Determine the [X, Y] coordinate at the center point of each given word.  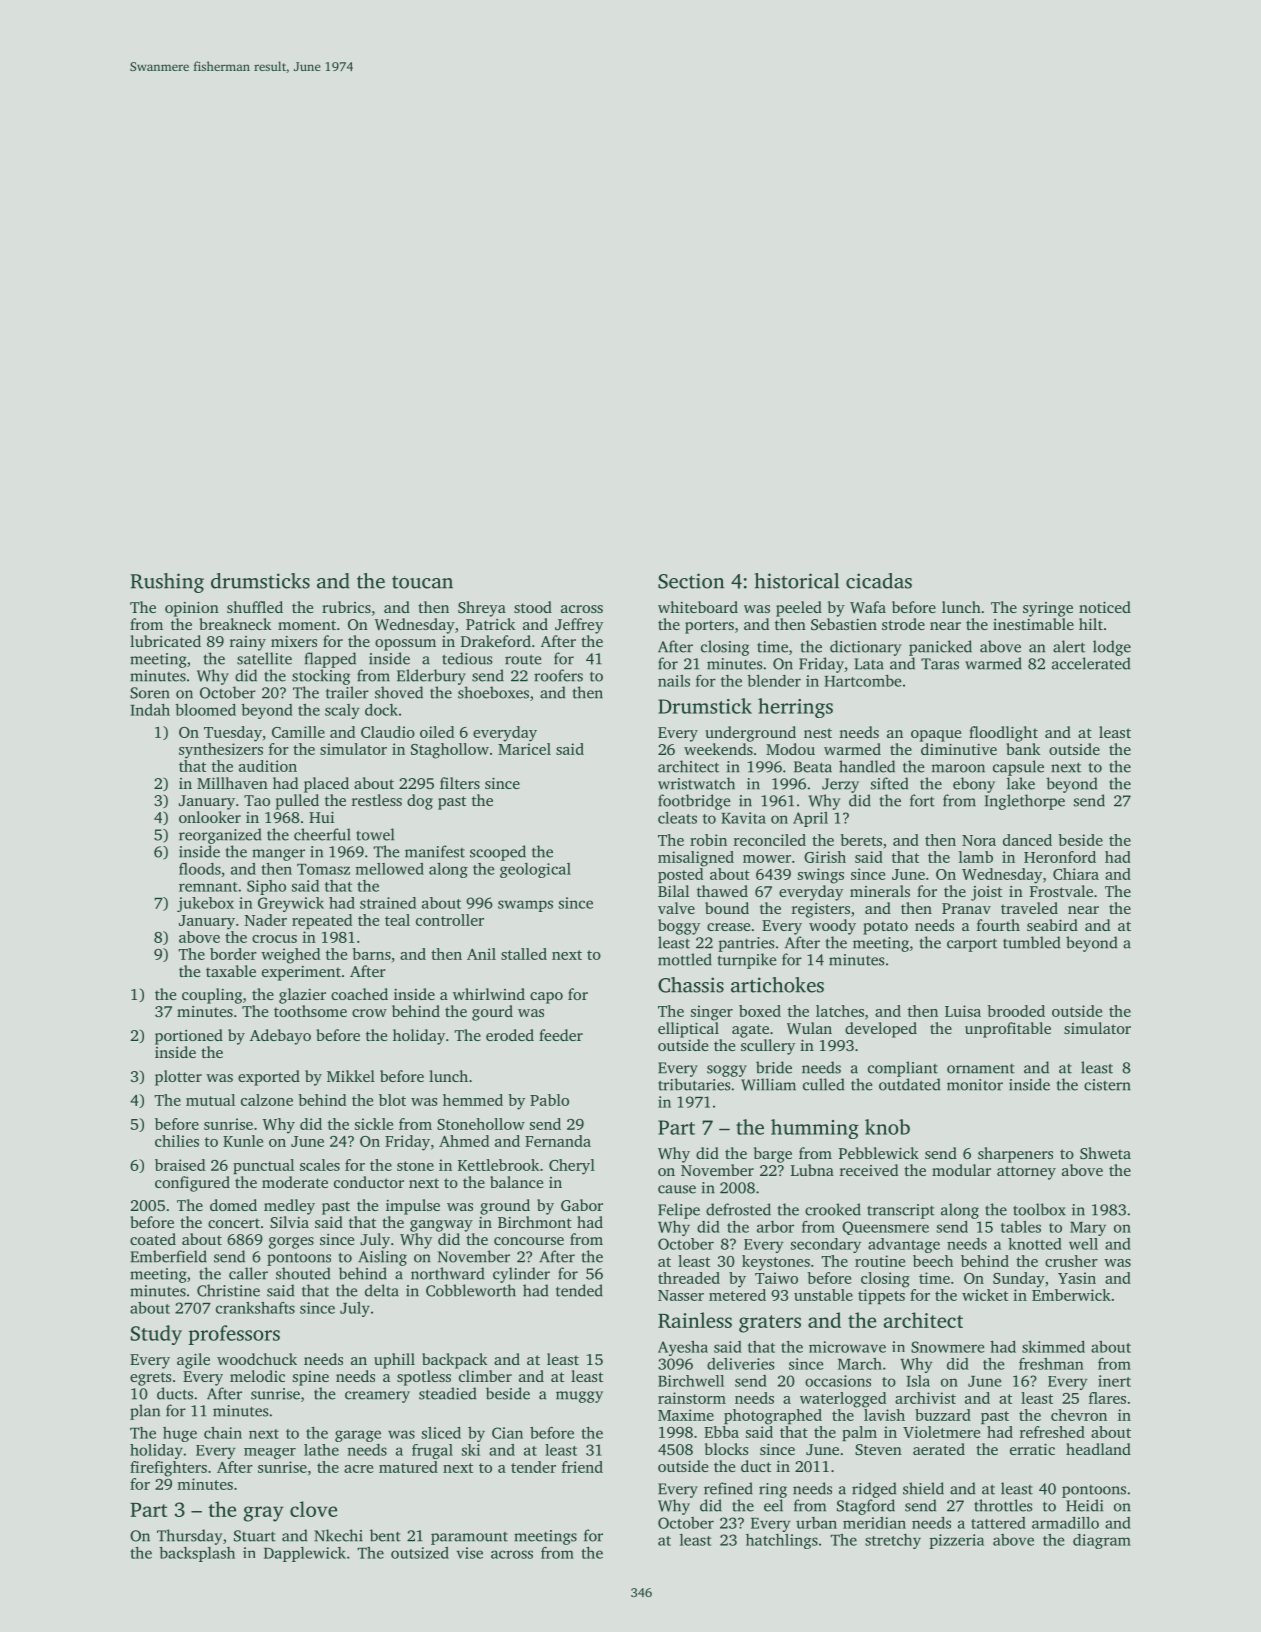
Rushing [167, 583]
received [869, 1170]
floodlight [1003, 734]
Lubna [812, 1170]
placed [326, 785]
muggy [579, 1397]
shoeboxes [493, 692]
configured [192, 1184]
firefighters [168, 1469]
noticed [1105, 607]
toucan [422, 582]
